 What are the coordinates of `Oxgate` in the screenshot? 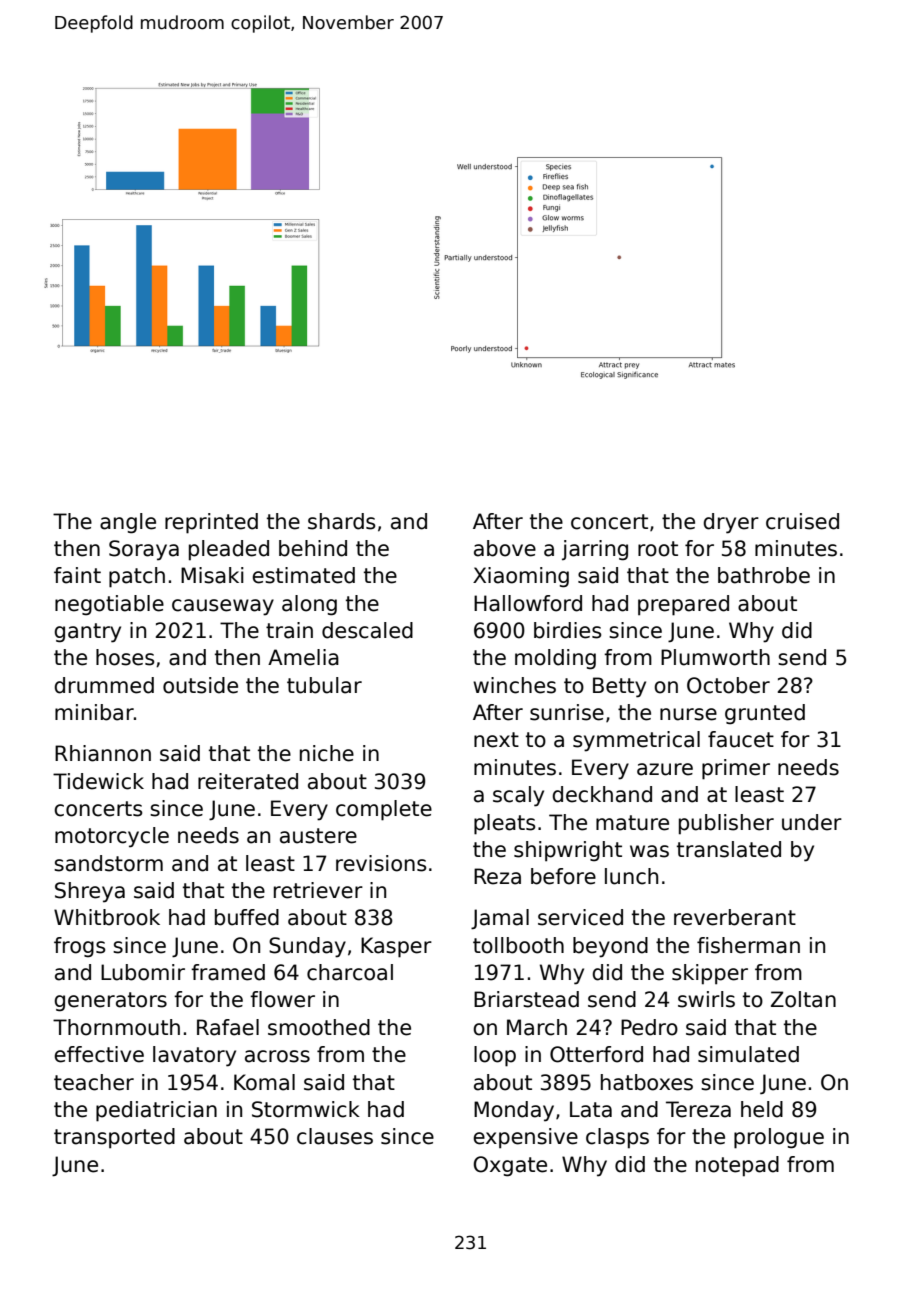 It's located at (510, 1166).
